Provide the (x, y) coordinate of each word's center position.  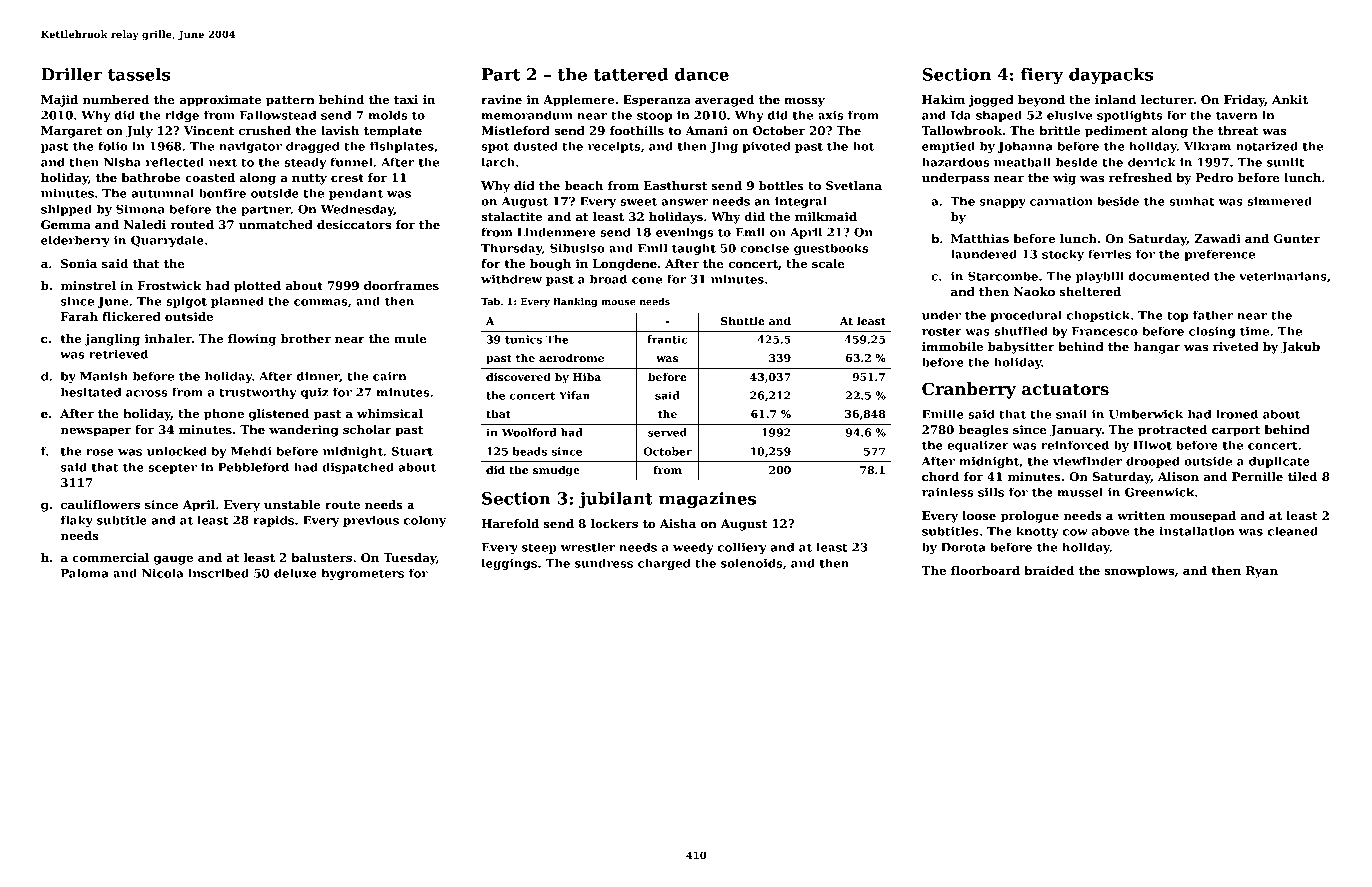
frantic (667, 339)
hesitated (91, 392)
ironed (1237, 414)
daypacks (1111, 76)
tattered (631, 74)
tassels (139, 74)
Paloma (85, 573)
